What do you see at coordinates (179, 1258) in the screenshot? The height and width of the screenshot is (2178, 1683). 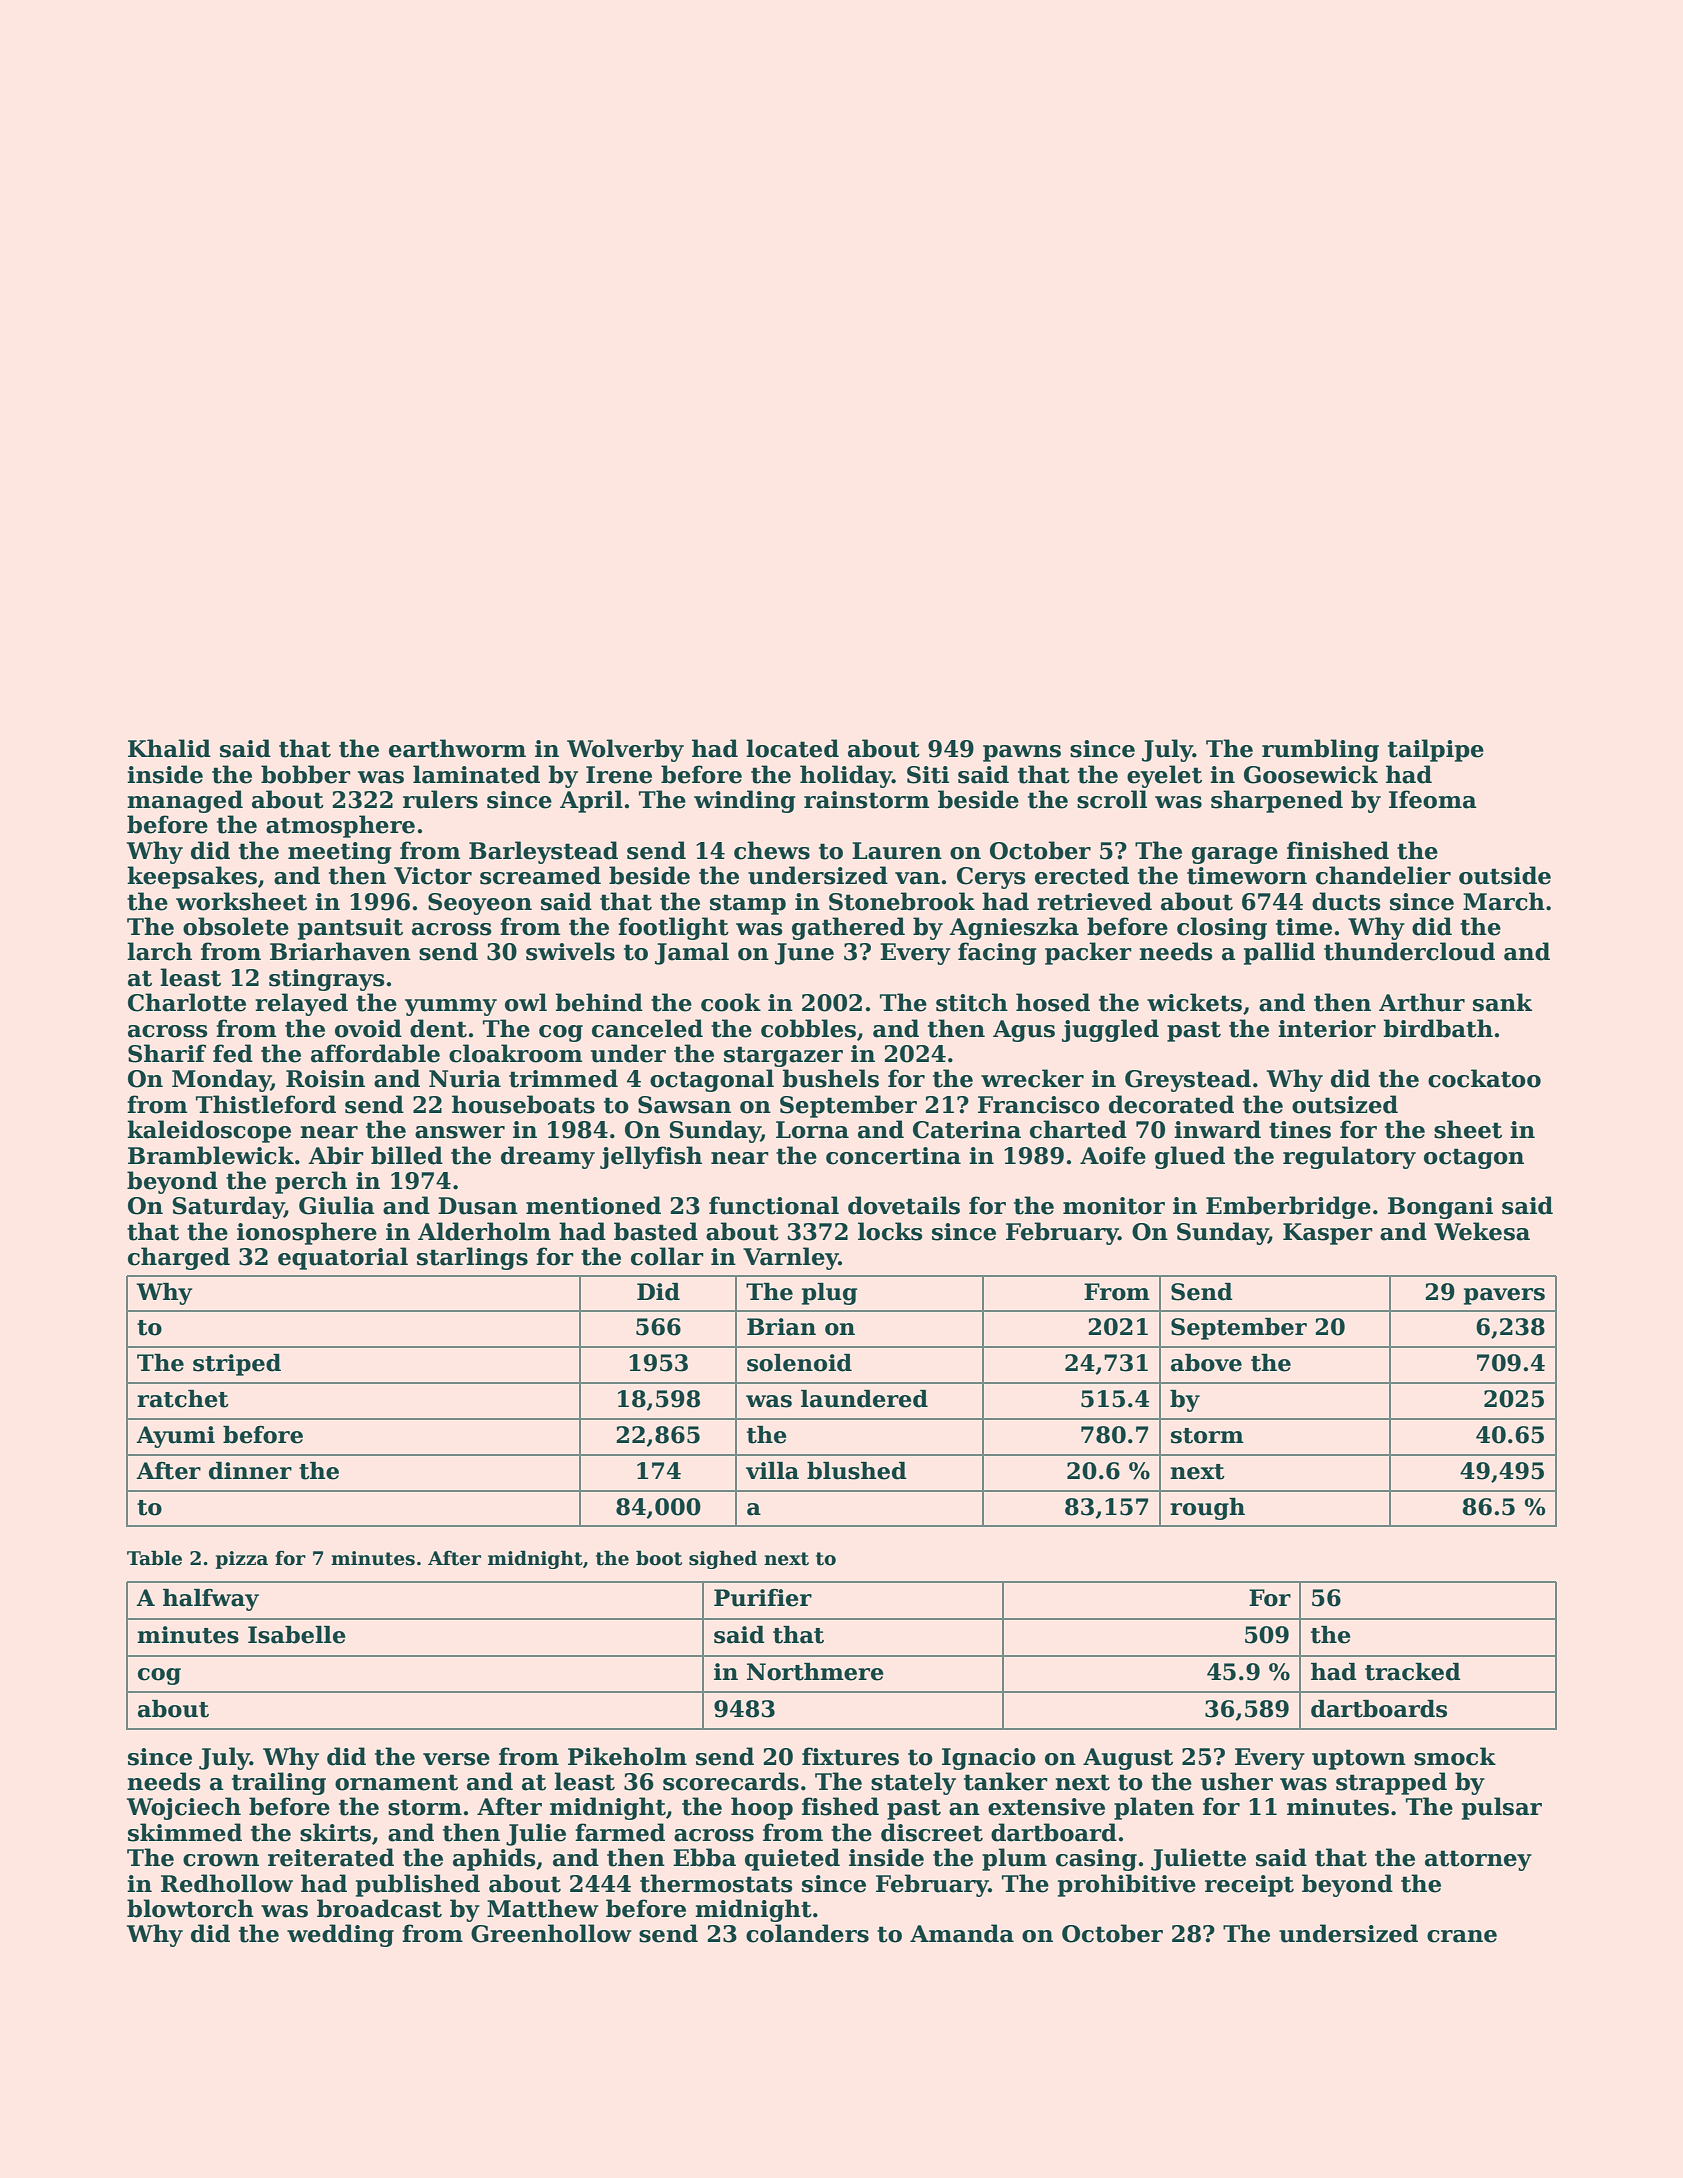 I see `charged` at bounding box center [179, 1258].
